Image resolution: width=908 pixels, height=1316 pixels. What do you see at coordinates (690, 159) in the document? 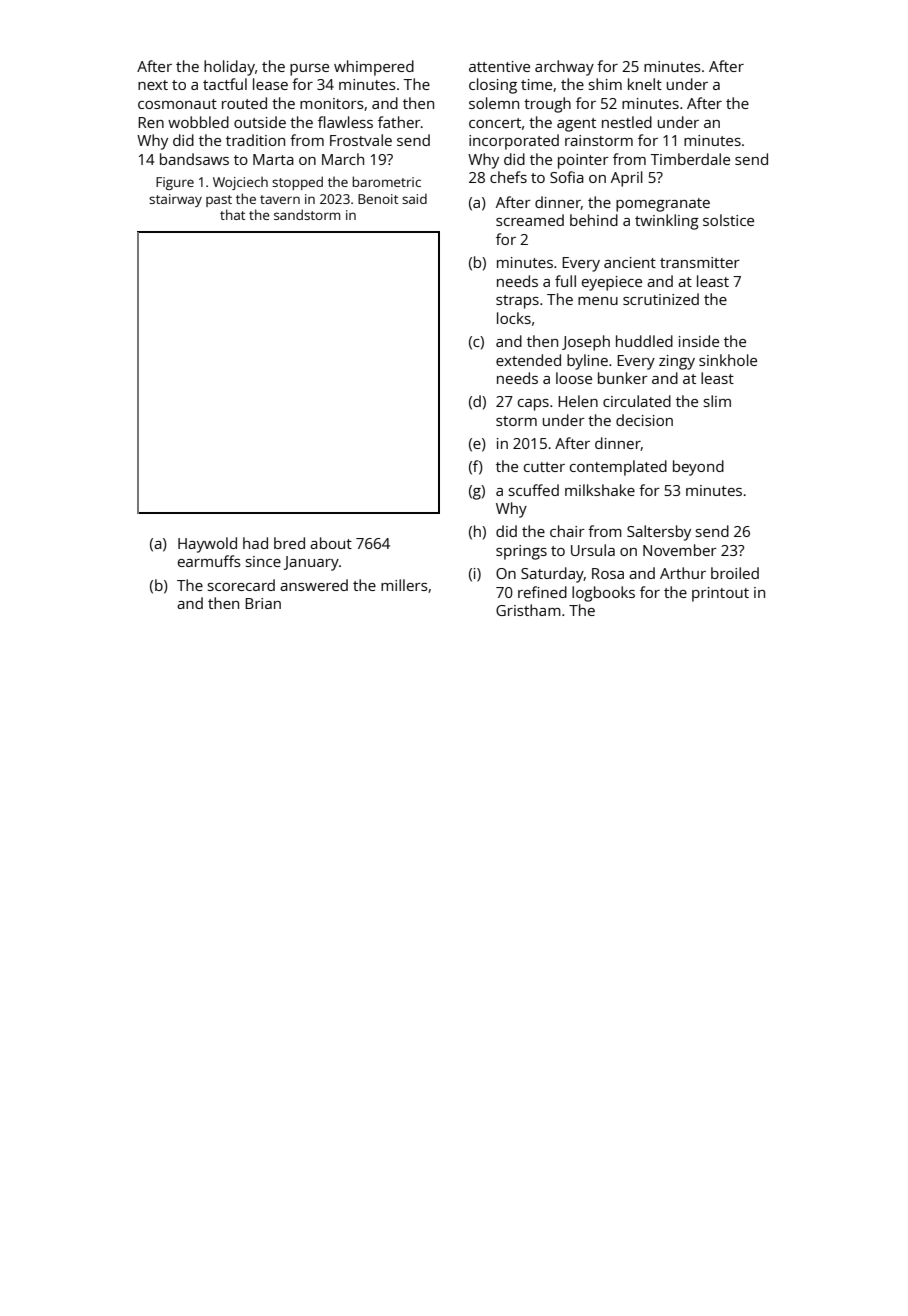
I see `Timberdale` at bounding box center [690, 159].
